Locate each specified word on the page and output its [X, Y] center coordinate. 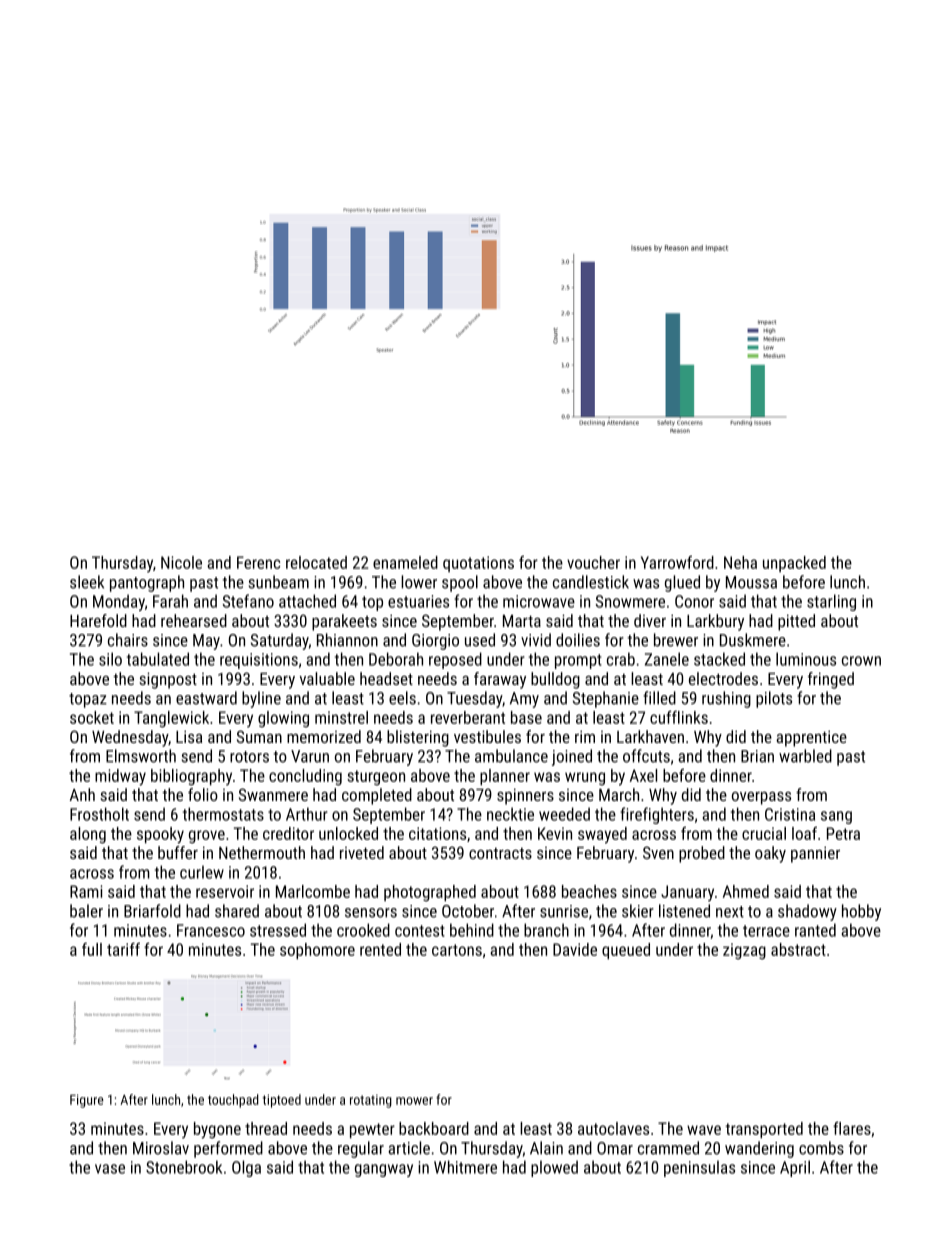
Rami [86, 891]
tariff [123, 949]
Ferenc [258, 562]
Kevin [555, 833]
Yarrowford [677, 562]
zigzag [744, 951]
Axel [643, 775]
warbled [805, 756]
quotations [478, 564]
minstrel [341, 717]
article [409, 1148]
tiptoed [282, 1101]
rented [380, 949]
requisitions [259, 661]
